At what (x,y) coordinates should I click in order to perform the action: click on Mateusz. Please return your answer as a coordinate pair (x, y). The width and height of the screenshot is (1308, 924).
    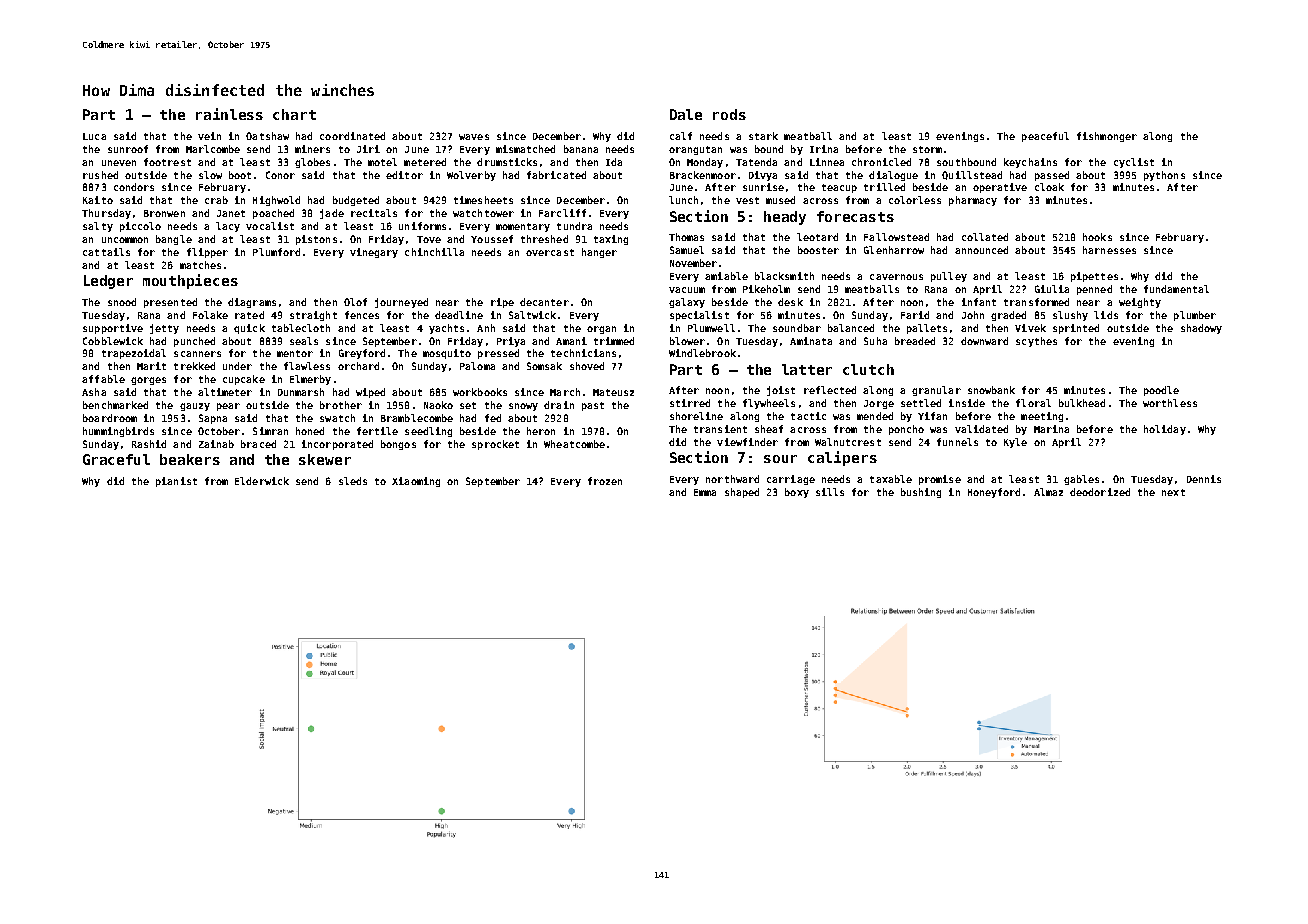
    Looking at the image, I should click on (613, 392).
